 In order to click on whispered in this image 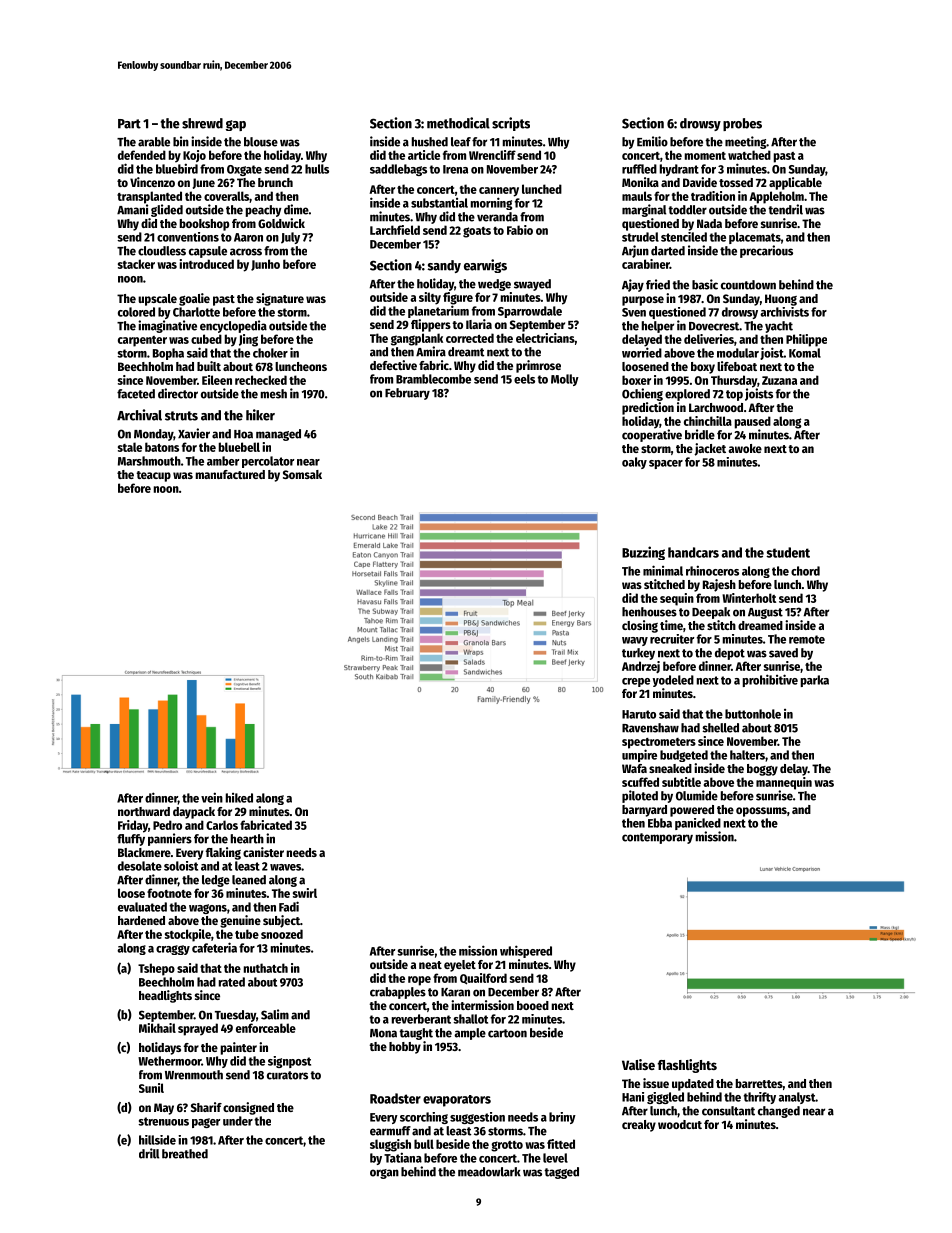, I will do `click(526, 951)`.
